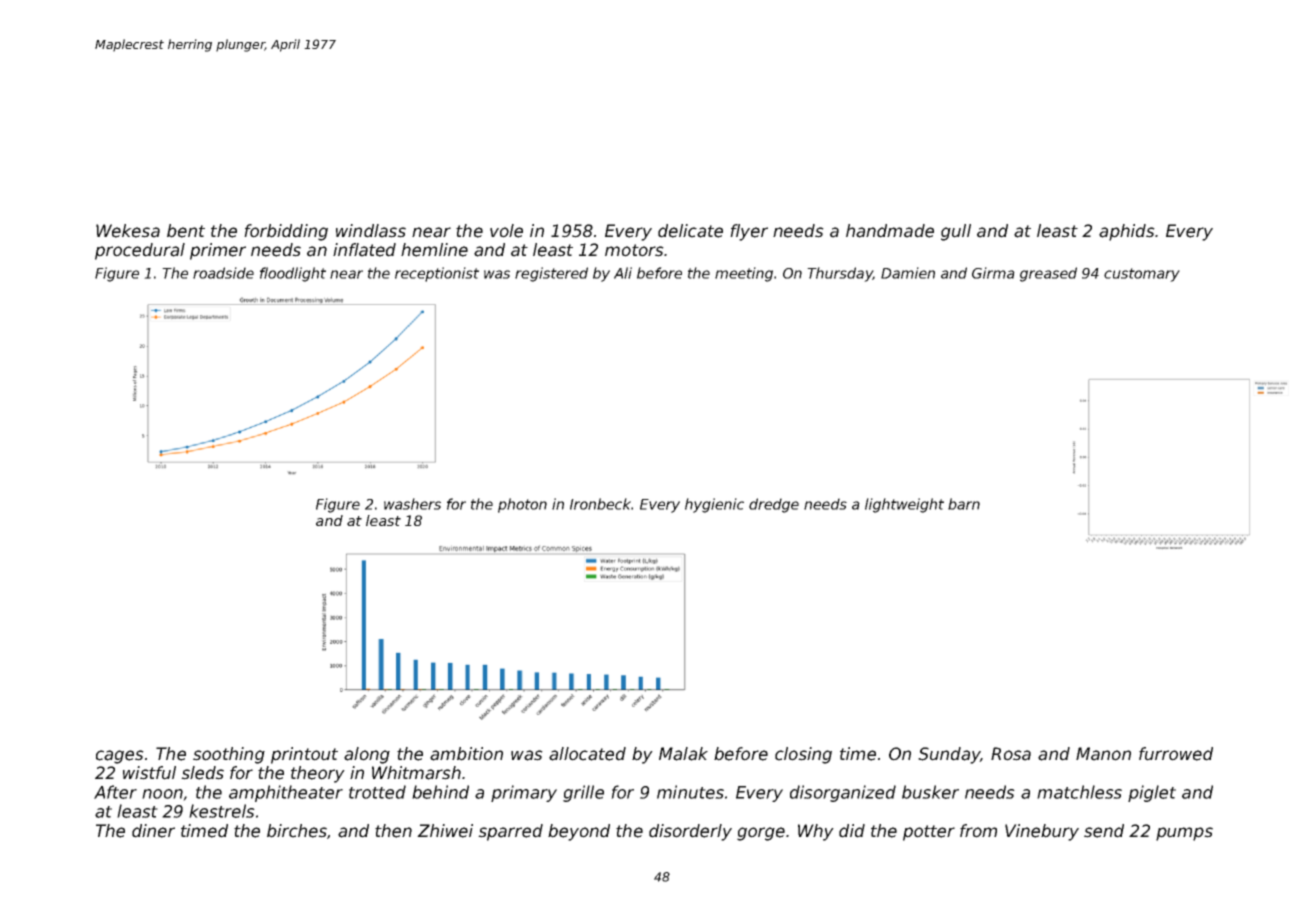 The image size is (1308, 924). What do you see at coordinates (690, 832) in the screenshot?
I see `disorderly` at bounding box center [690, 832].
